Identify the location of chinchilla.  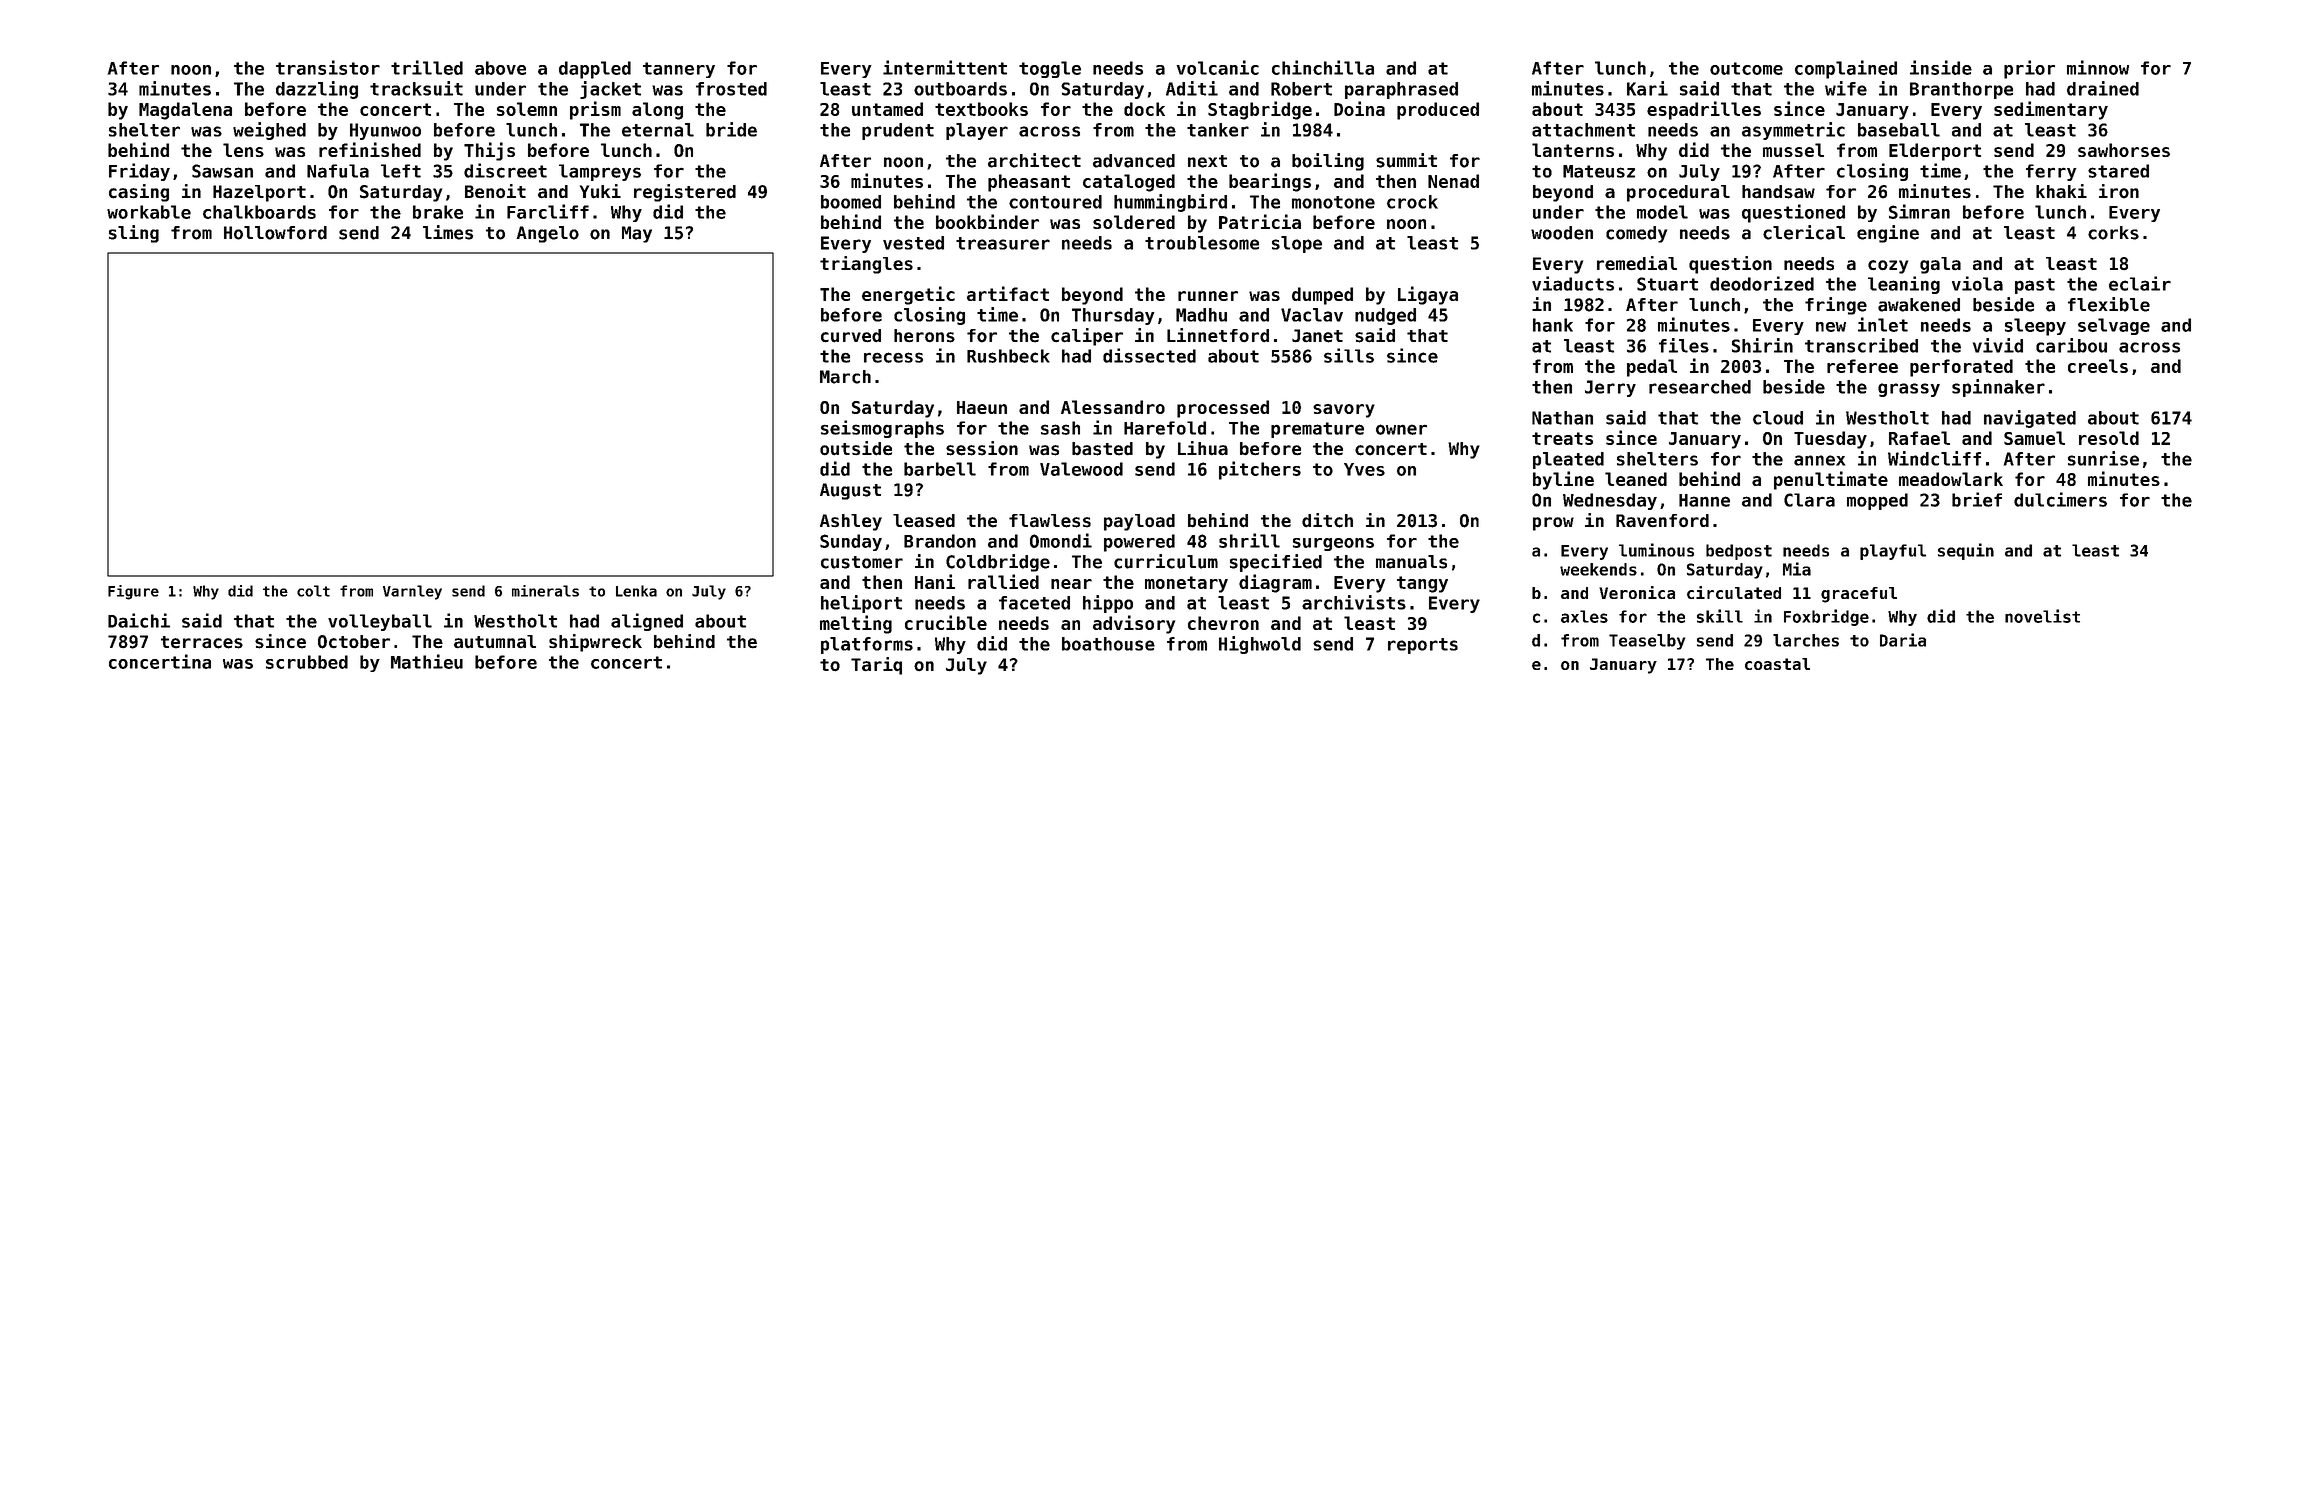
(1323, 67).
